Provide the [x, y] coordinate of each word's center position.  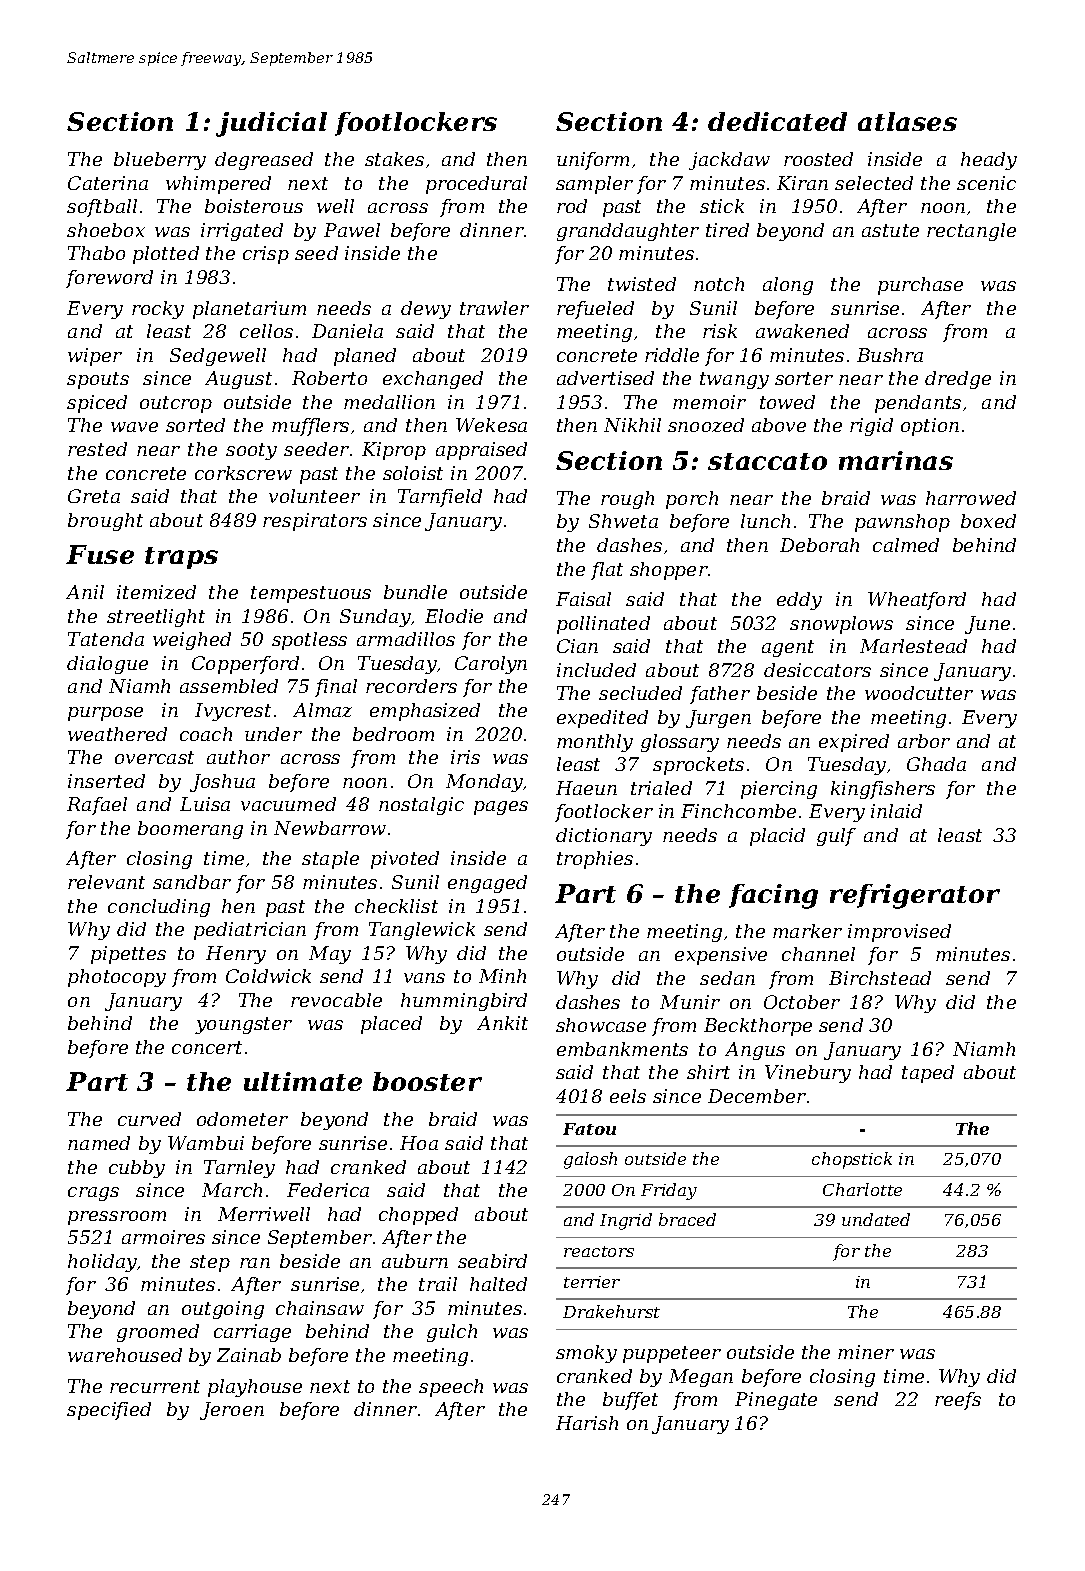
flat [607, 571]
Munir [690, 1002]
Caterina [108, 183]
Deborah [819, 545]
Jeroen [232, 1411]
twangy [734, 380]
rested [97, 449]
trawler [494, 308]
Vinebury [808, 1074]
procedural [476, 185]
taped [928, 1074]
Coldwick [268, 976]
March [232, 1190]
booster [427, 1081]
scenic [986, 183]
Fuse [100, 554]
